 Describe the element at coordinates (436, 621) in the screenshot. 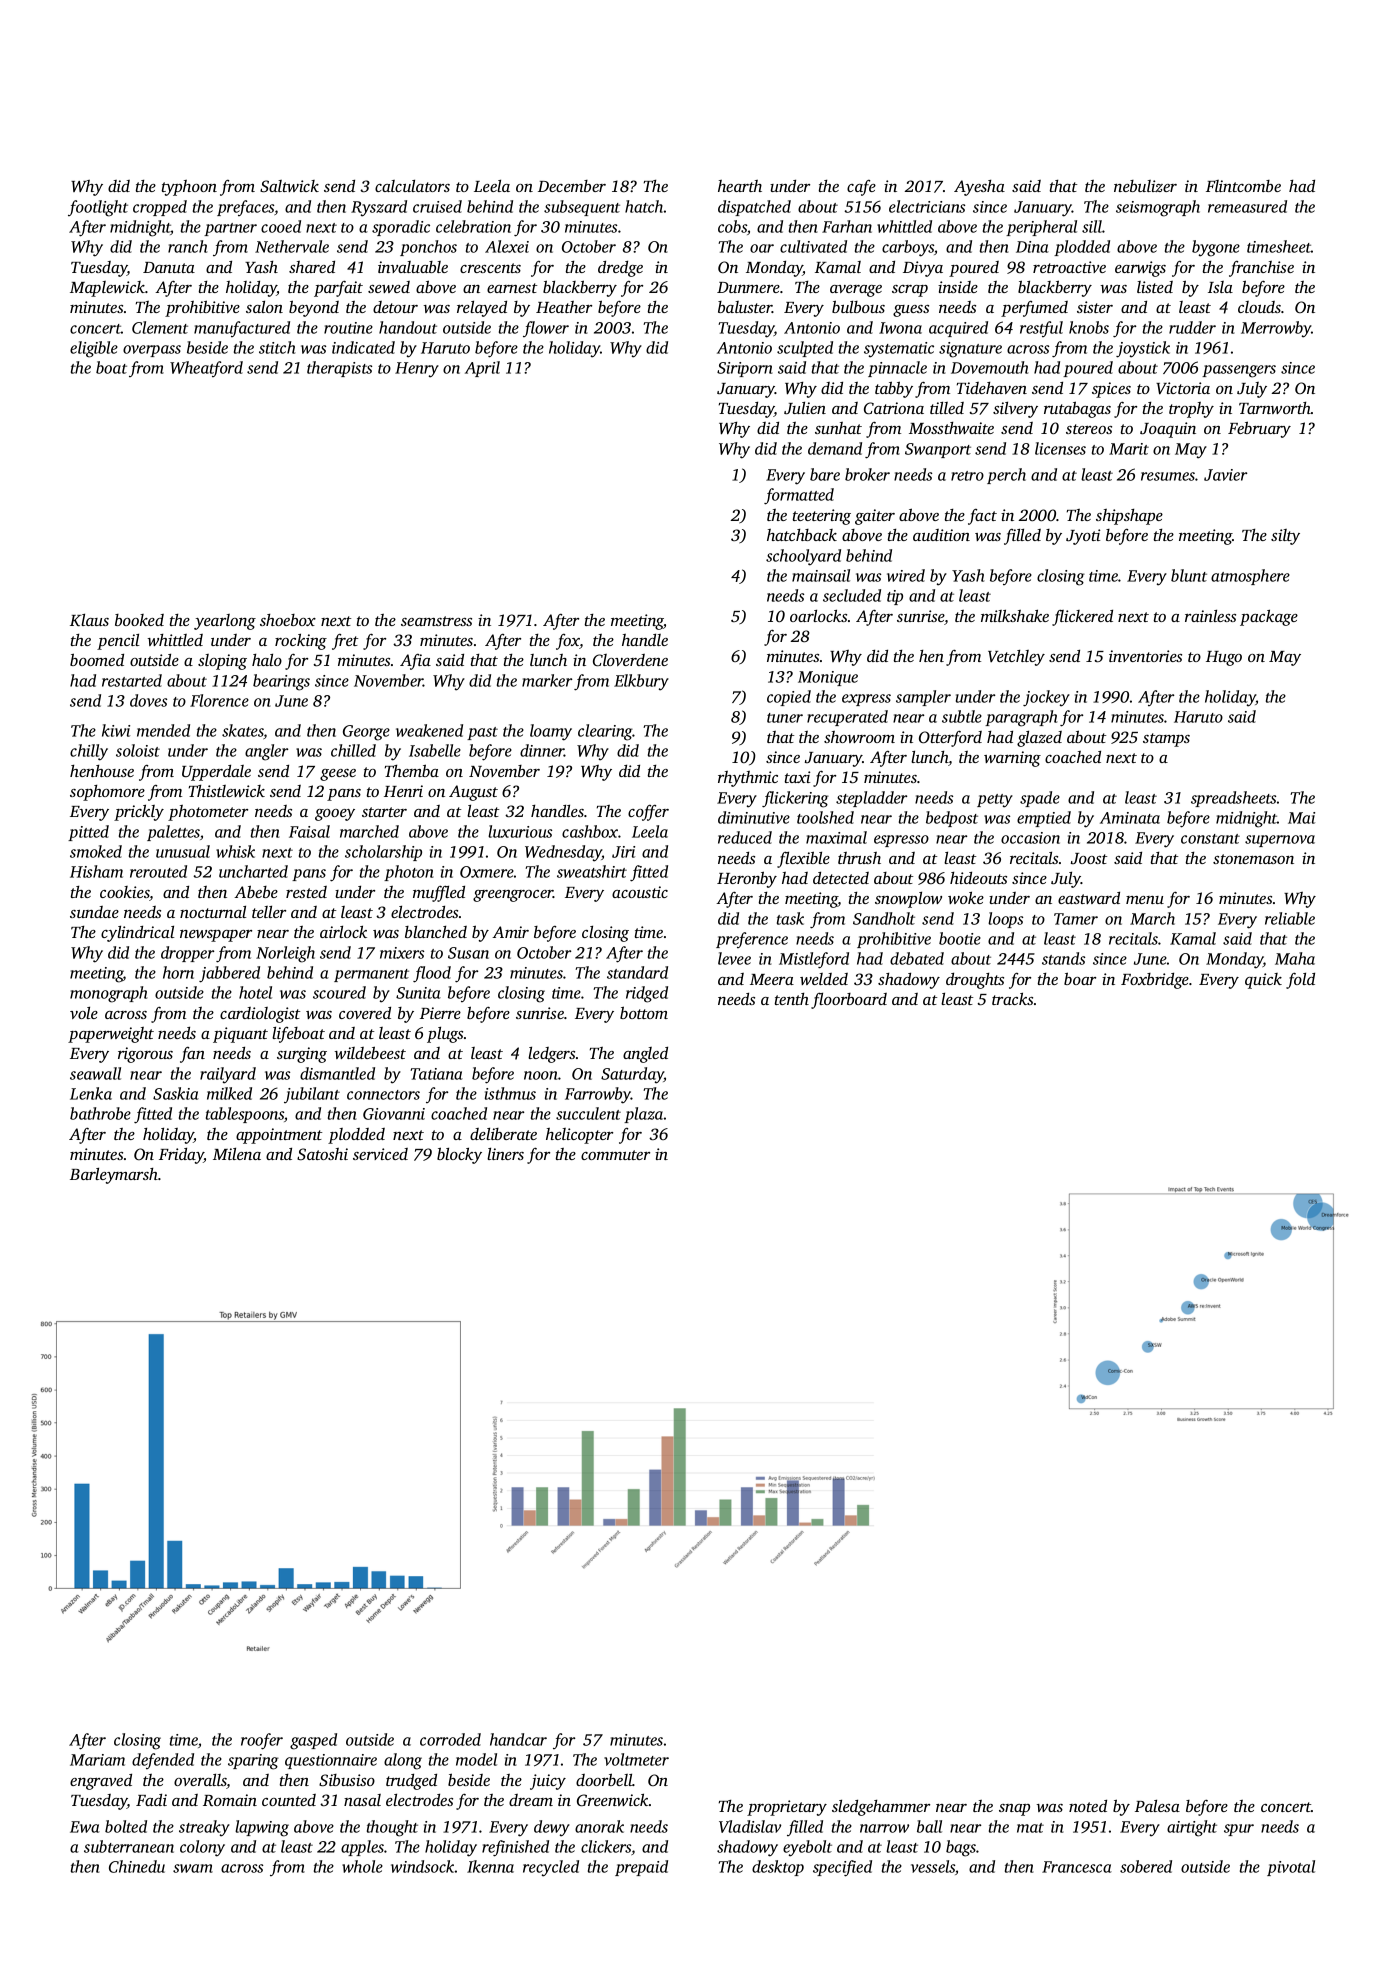

I see `seamstress` at that location.
